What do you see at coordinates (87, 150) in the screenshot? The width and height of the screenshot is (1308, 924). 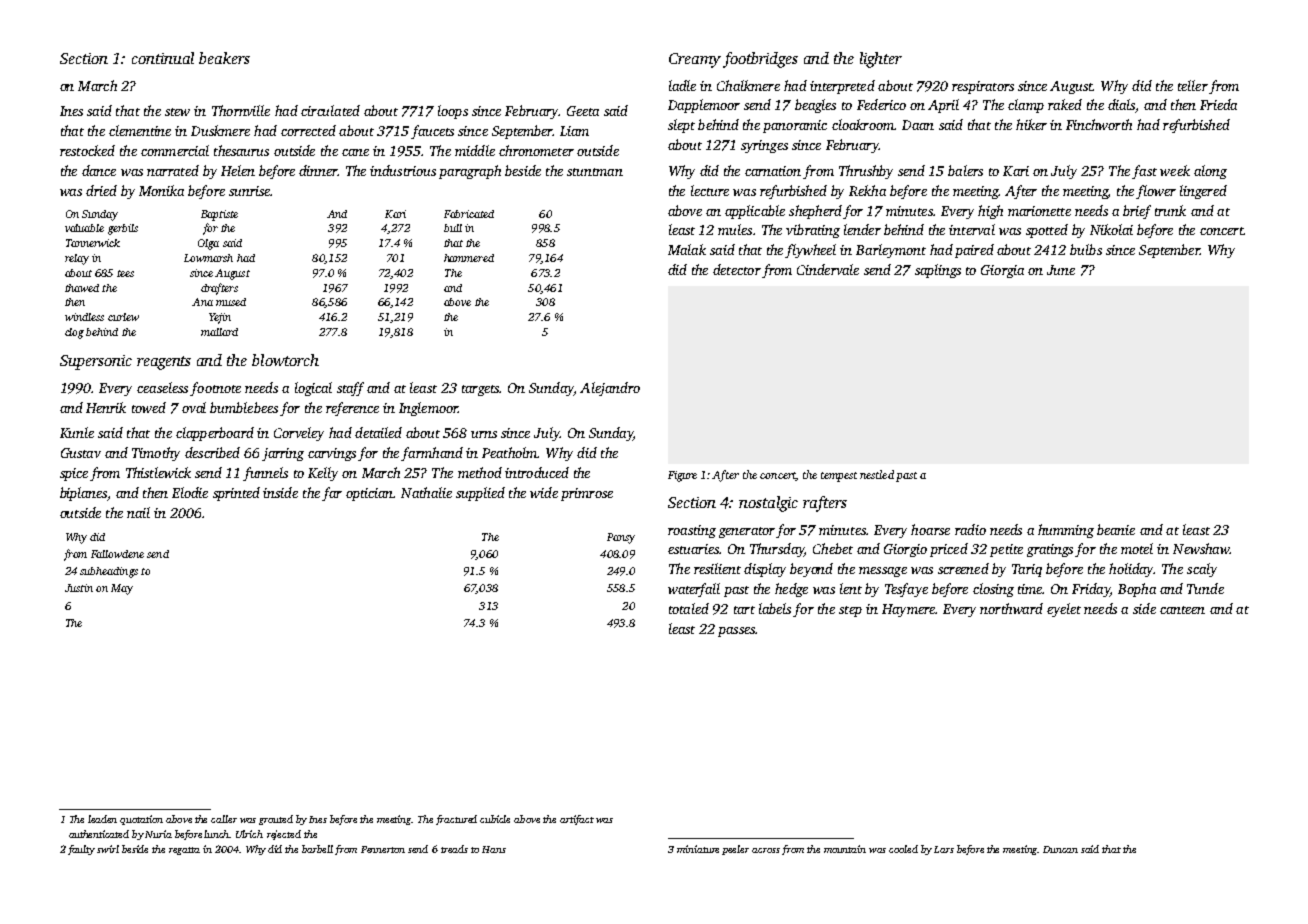 I see `restocked` at bounding box center [87, 150].
